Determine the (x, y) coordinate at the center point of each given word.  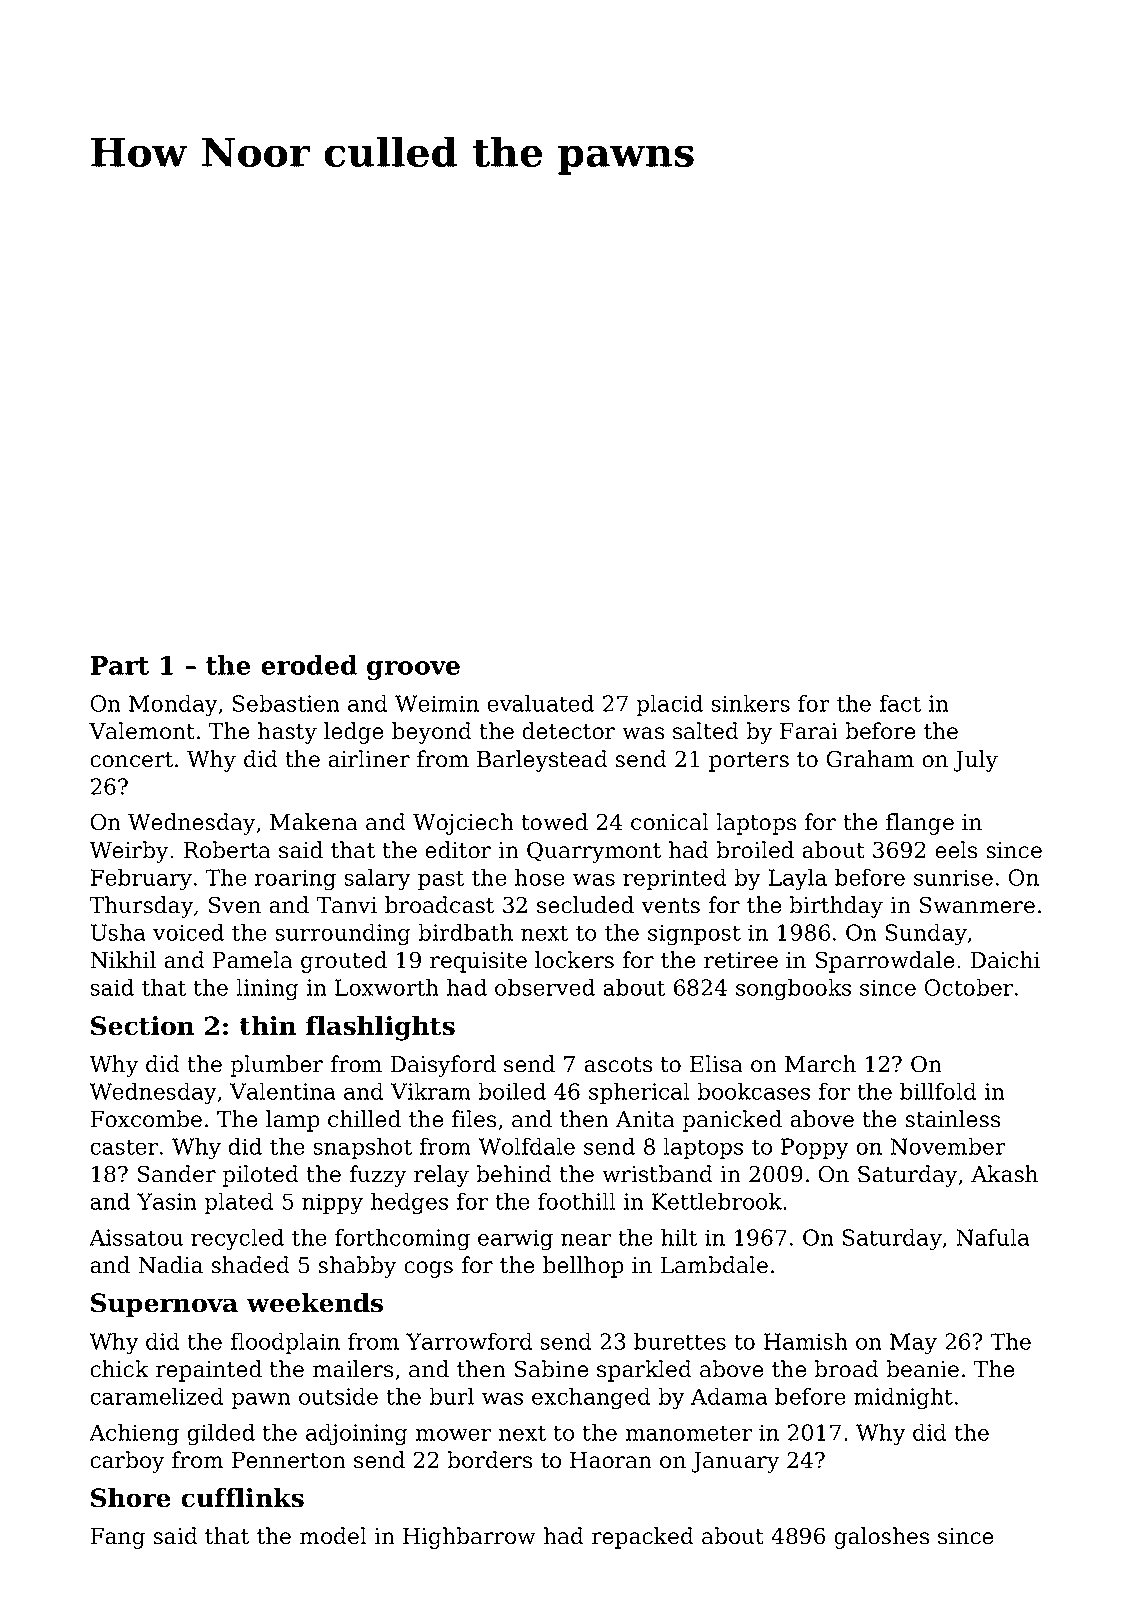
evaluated (540, 703)
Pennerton (289, 1460)
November (948, 1146)
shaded (250, 1265)
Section (143, 1026)
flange (920, 824)
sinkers (750, 703)
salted (706, 731)
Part (119, 665)
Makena (314, 822)
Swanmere (977, 905)
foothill (577, 1201)
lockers (574, 960)
